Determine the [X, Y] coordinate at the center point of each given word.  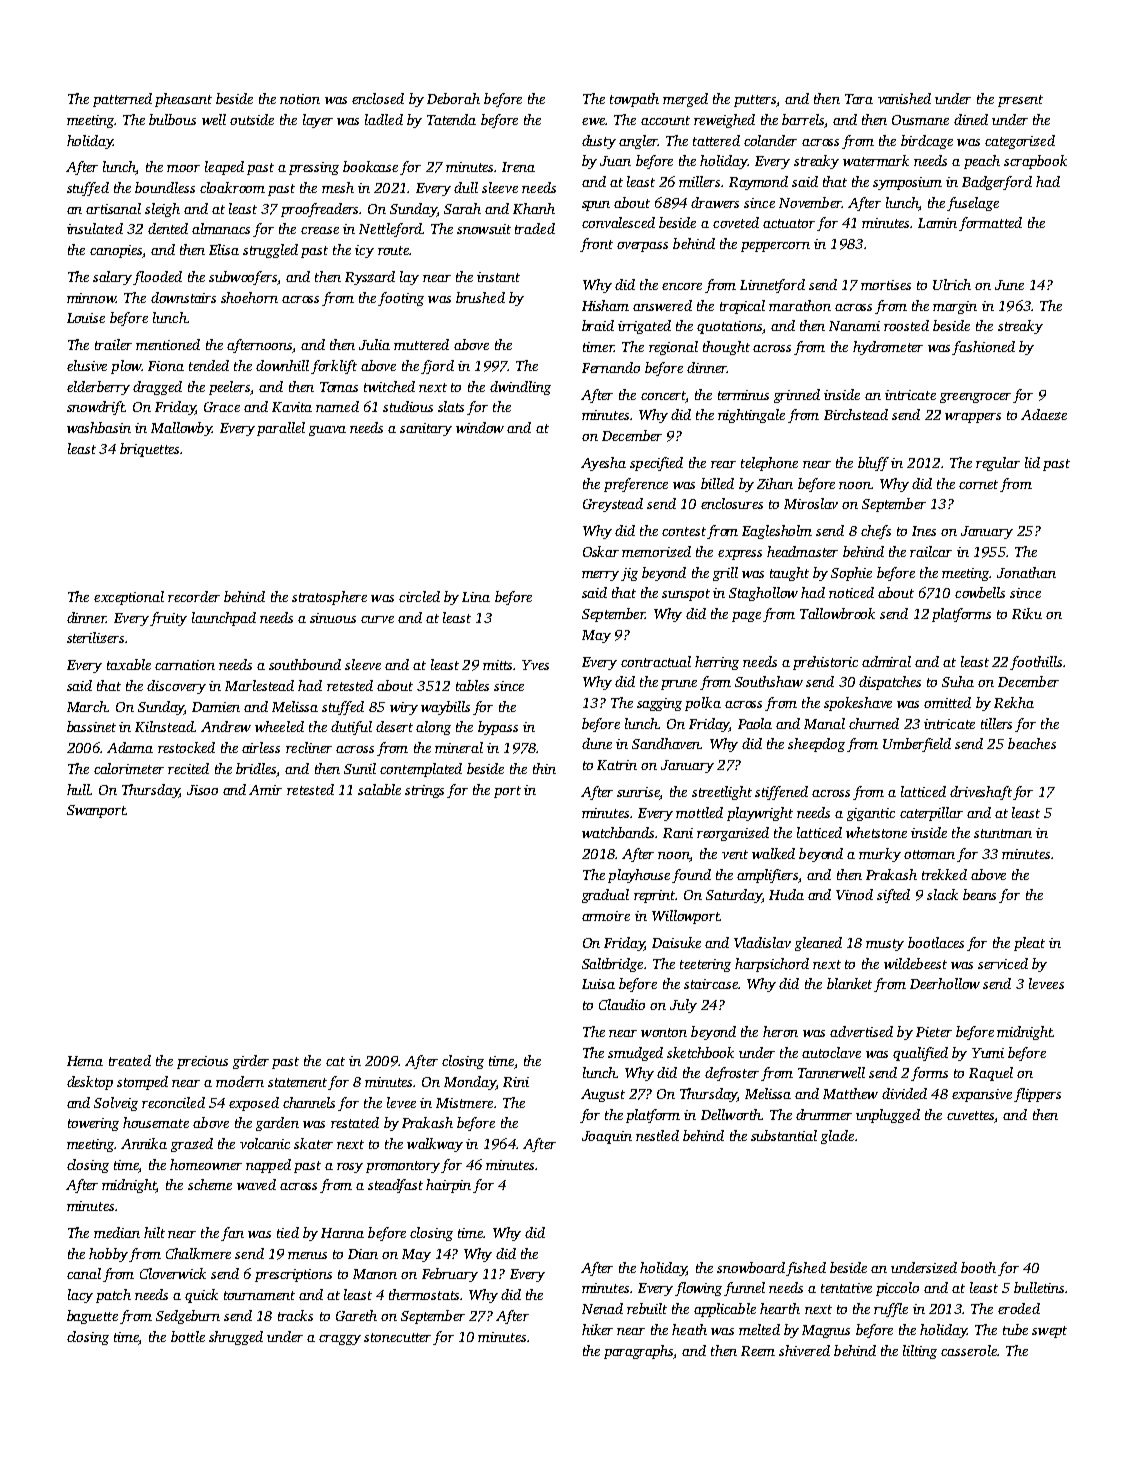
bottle [188, 1336]
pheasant [183, 100]
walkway [435, 1145]
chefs [876, 532]
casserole [969, 1350]
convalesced [618, 222]
